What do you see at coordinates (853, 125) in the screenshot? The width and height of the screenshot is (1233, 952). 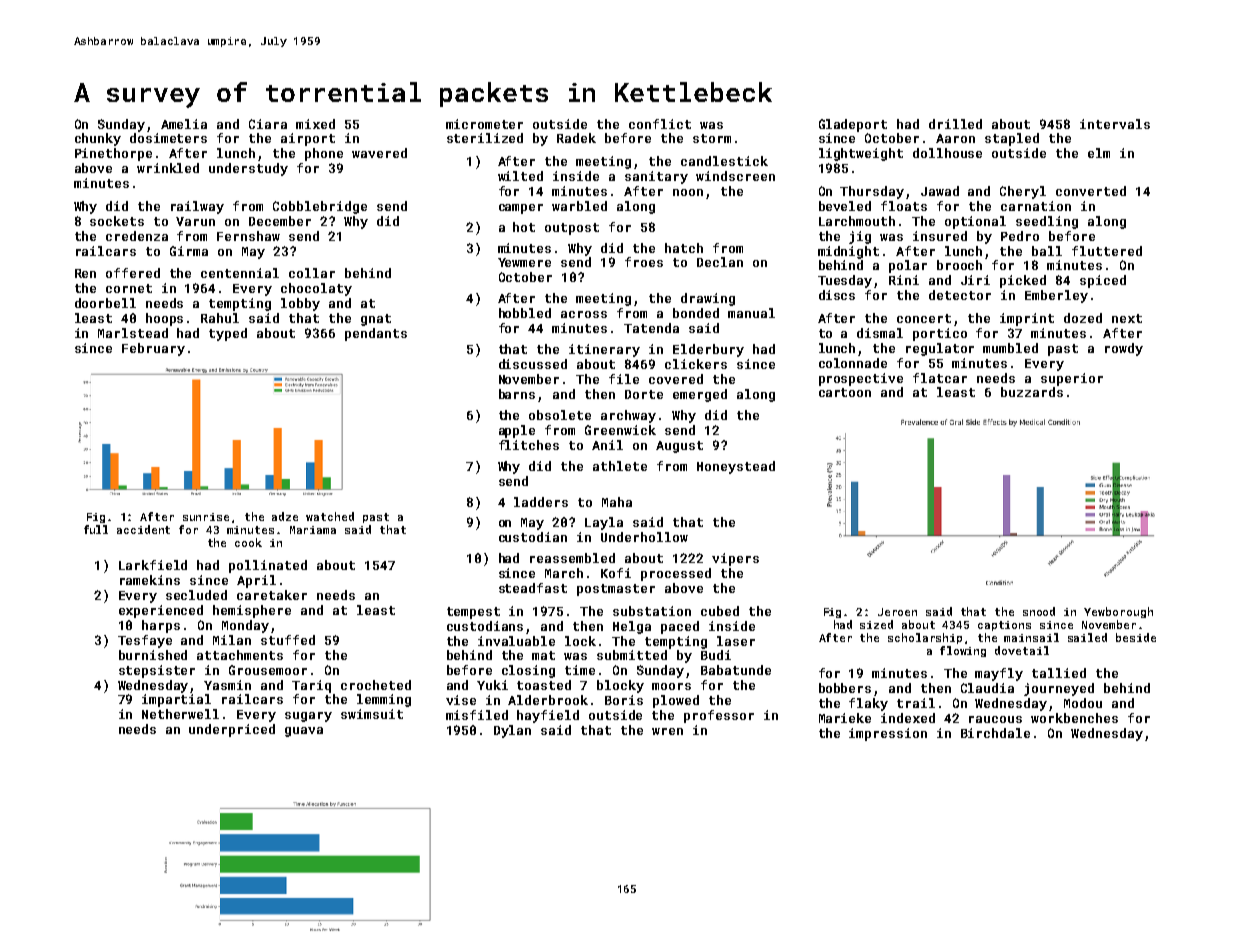 I see `Gladeport` at bounding box center [853, 125].
